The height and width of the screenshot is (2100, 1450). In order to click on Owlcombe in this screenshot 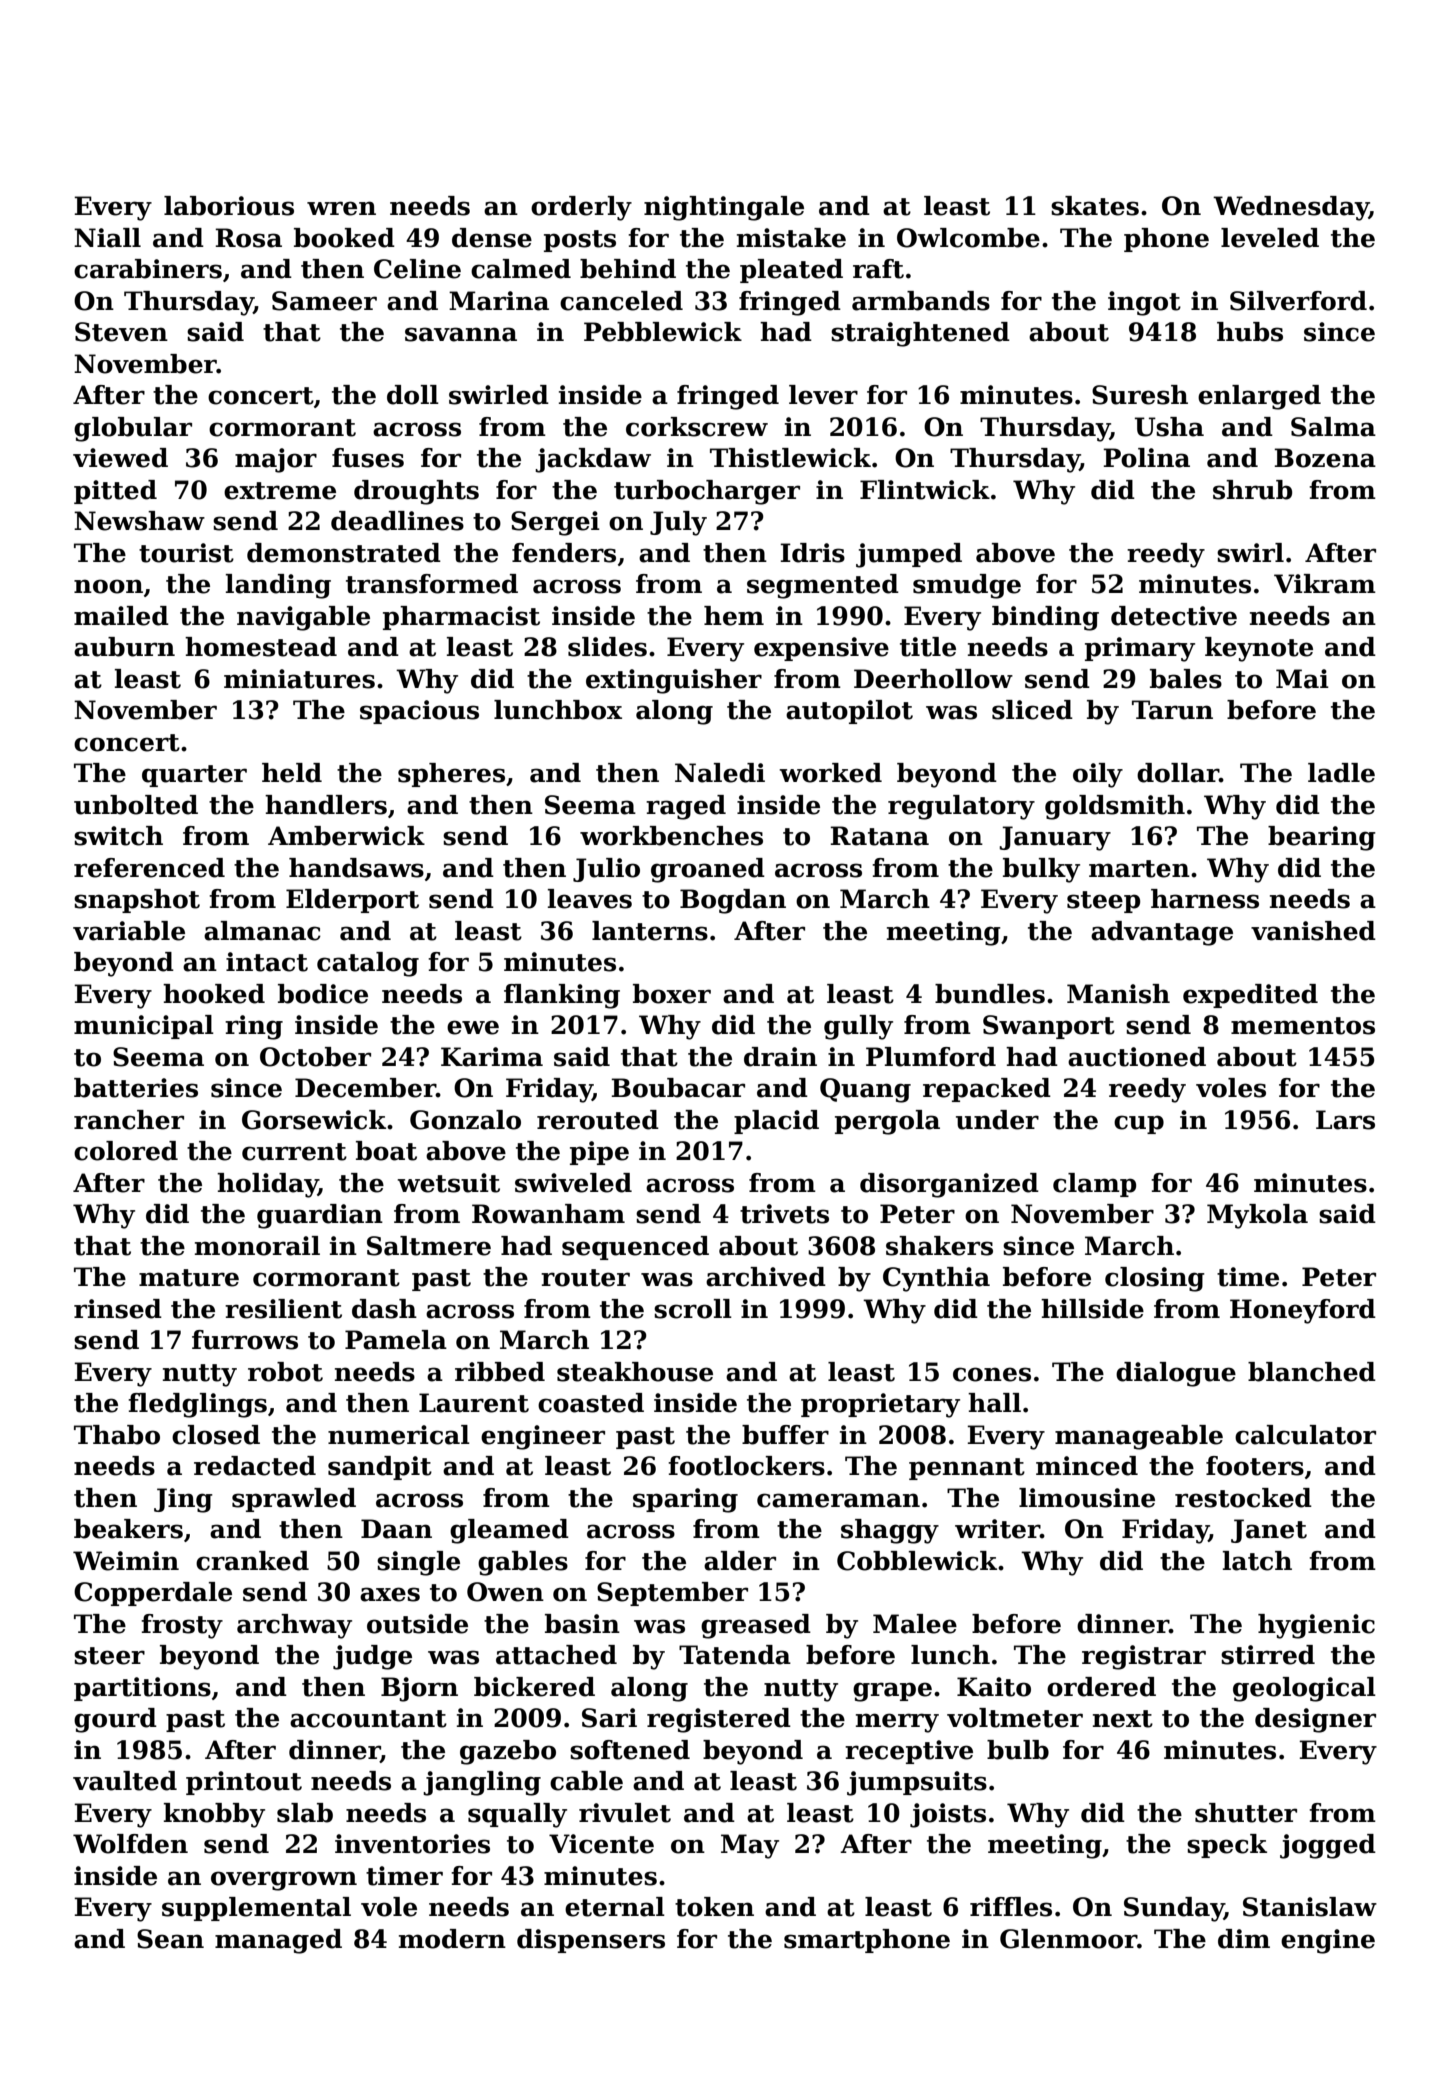, I will do `click(968, 238)`.
